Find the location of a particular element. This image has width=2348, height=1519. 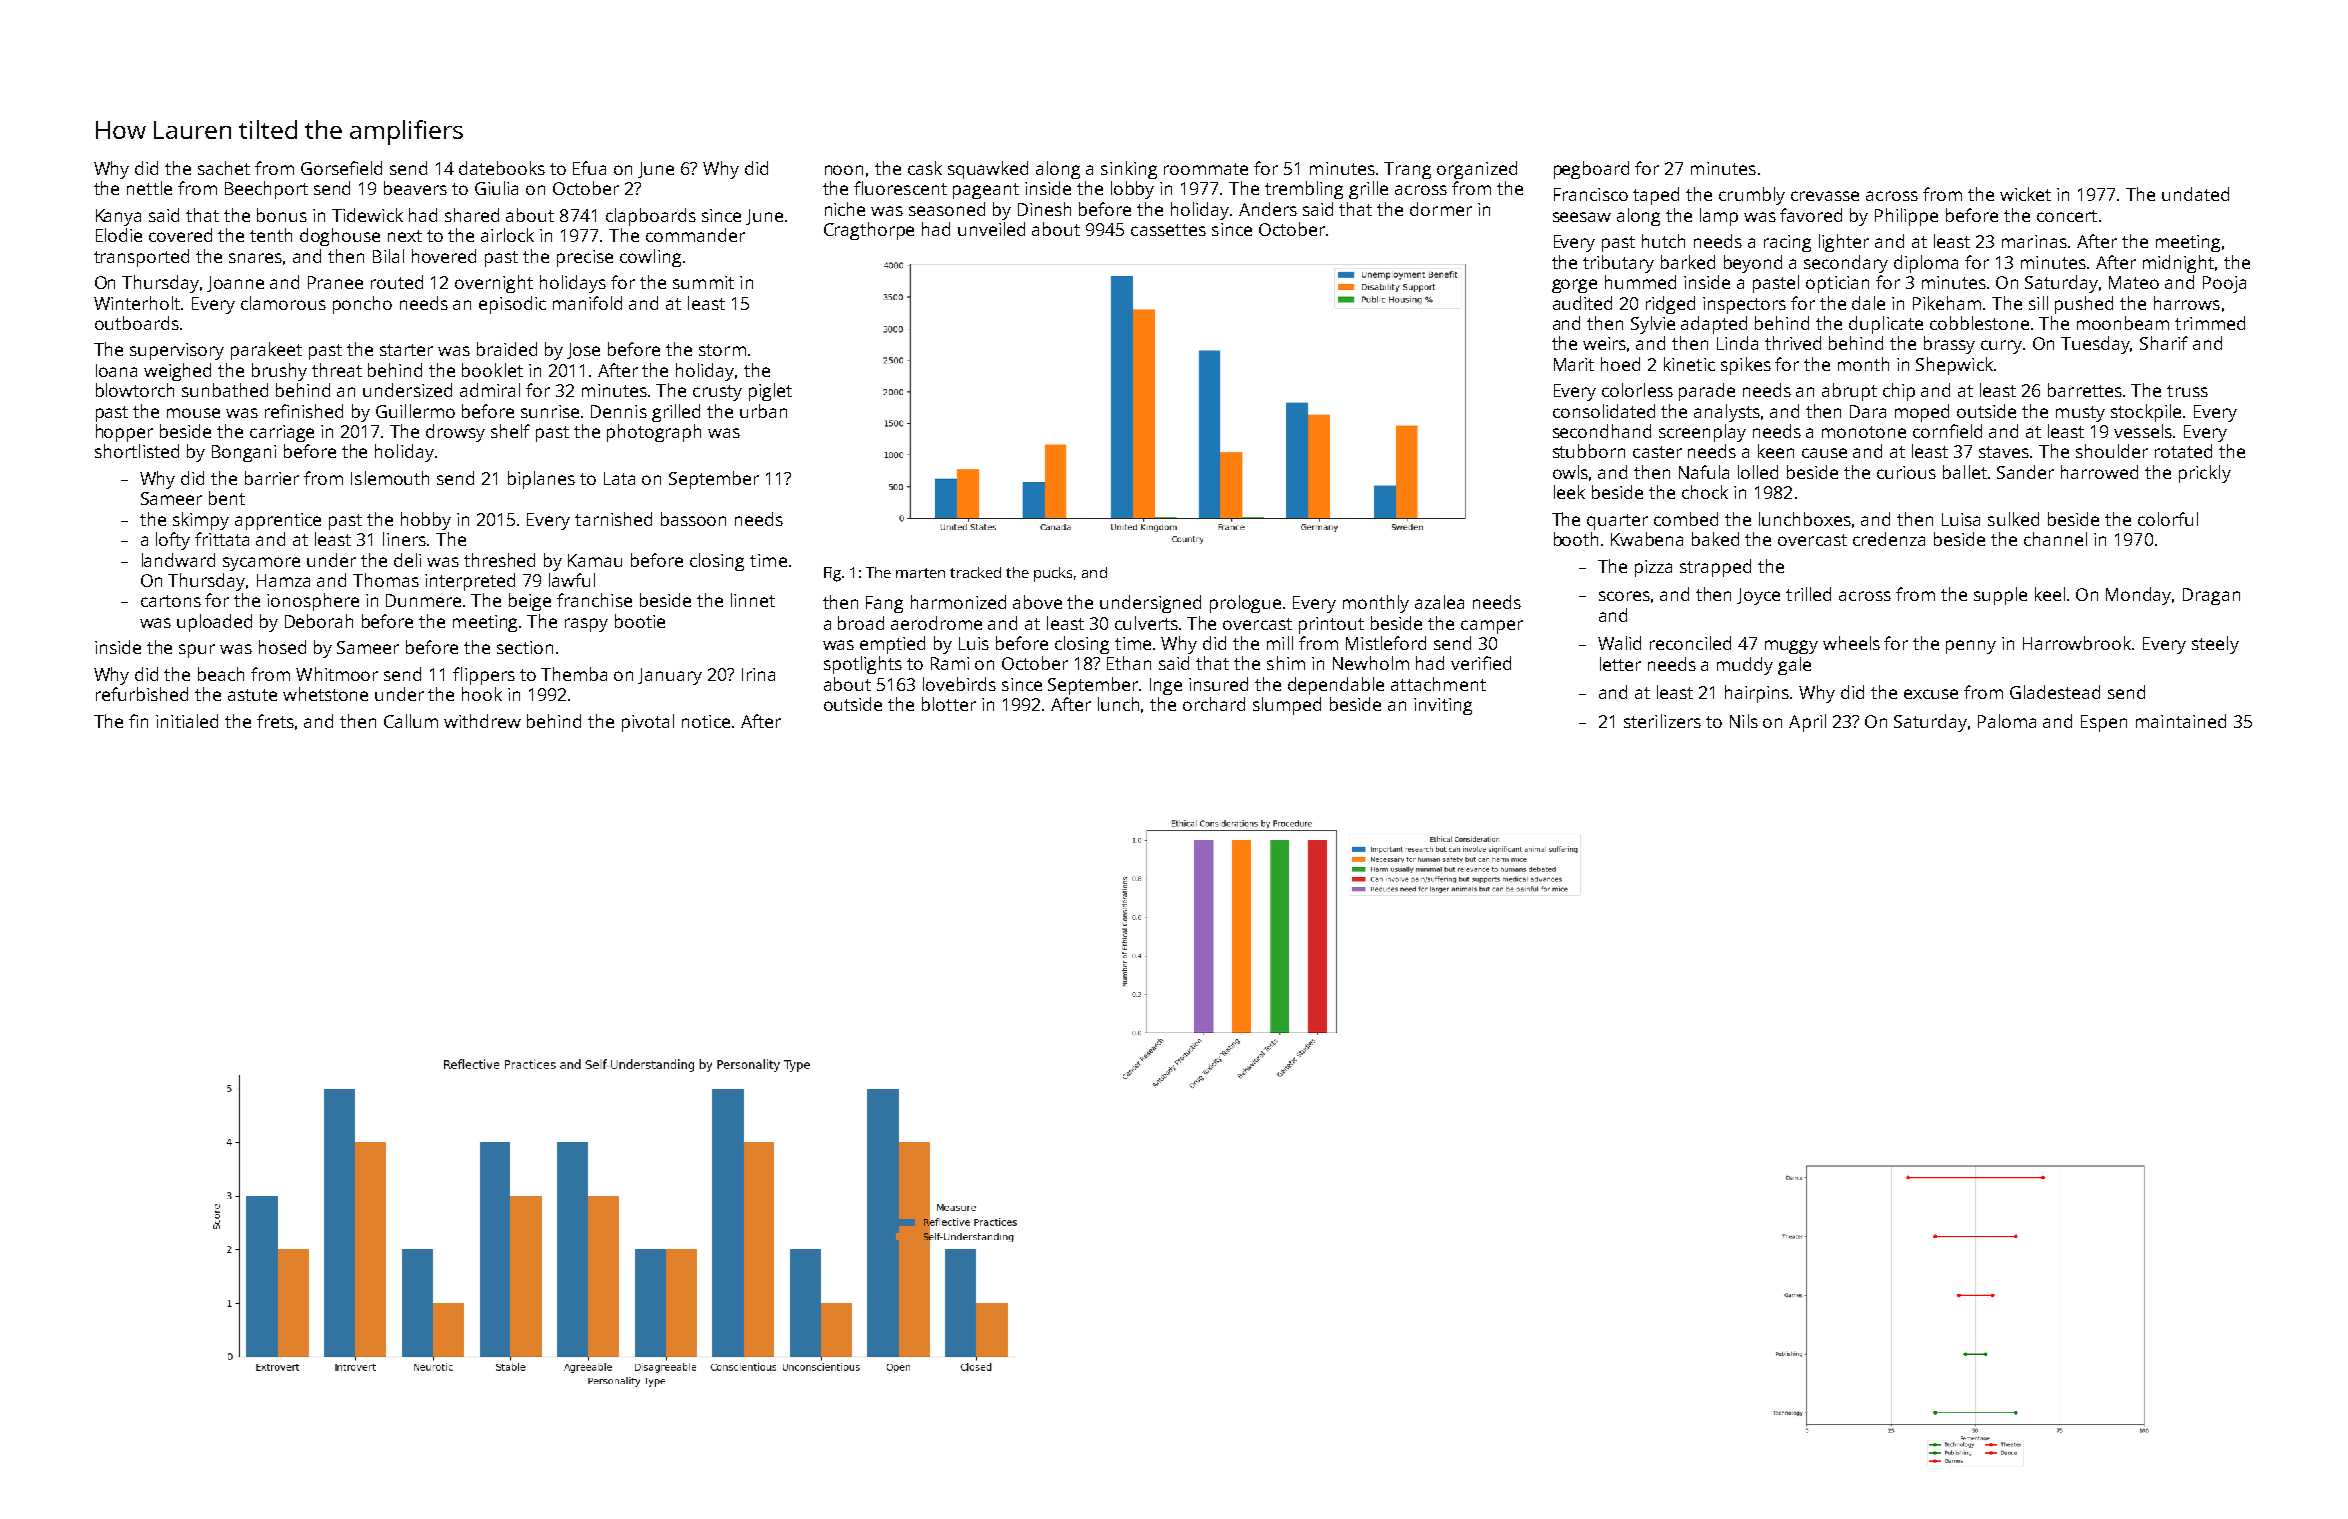

bassoon is located at coordinates (693, 519).
